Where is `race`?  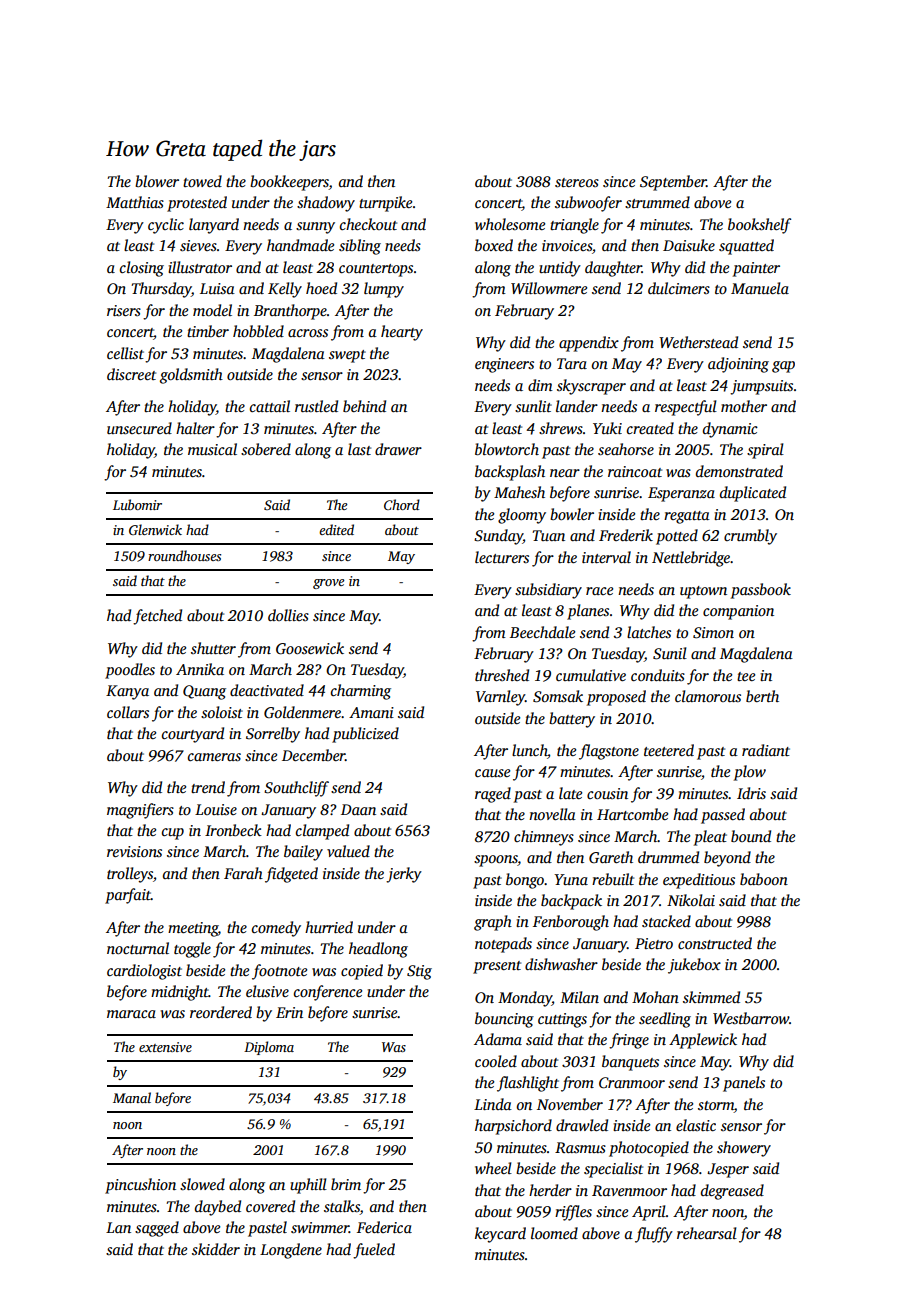 race is located at coordinates (599, 591).
